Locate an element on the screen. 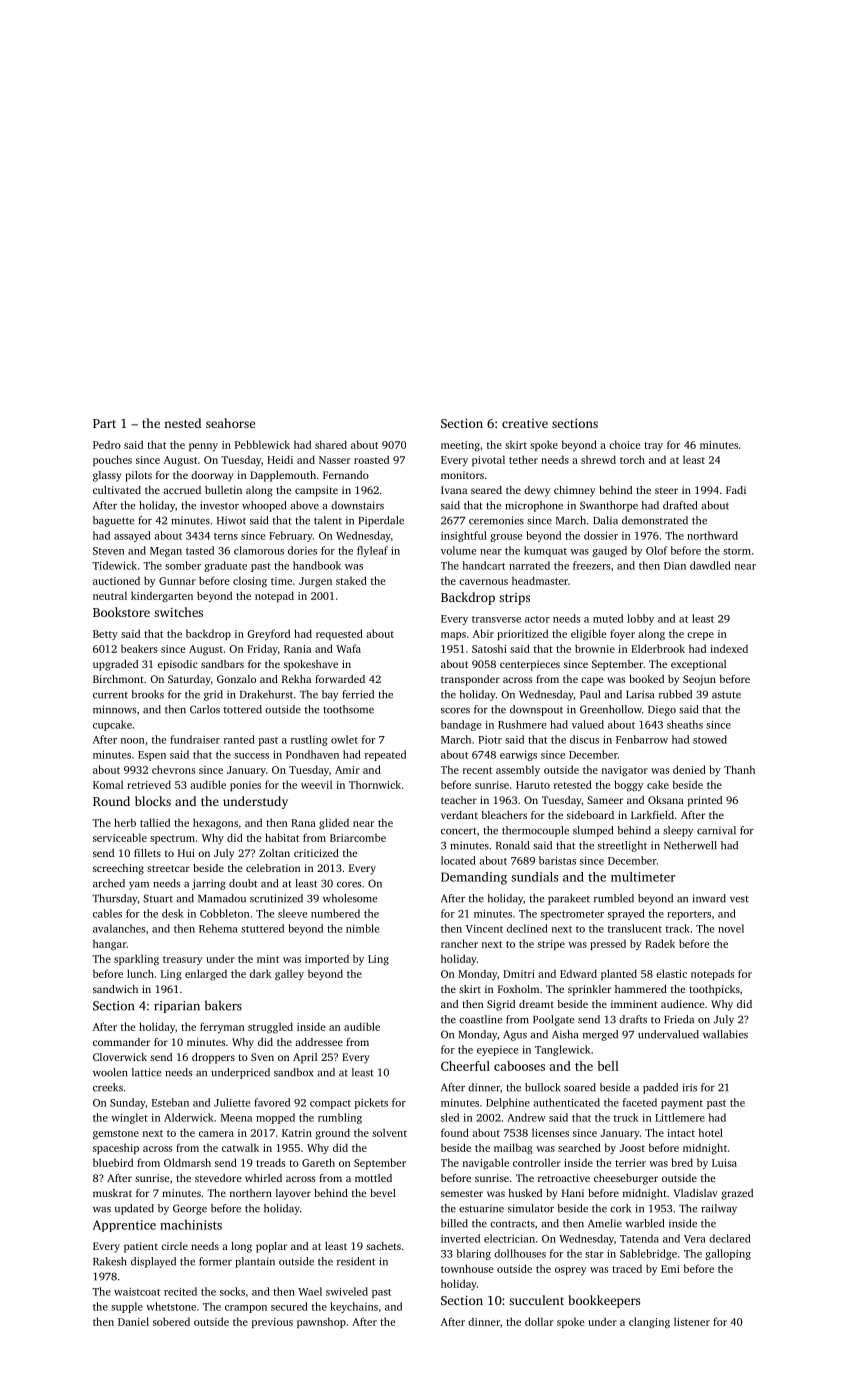 This screenshot has height=1400, width=849. Rakesh is located at coordinates (110, 1261).
